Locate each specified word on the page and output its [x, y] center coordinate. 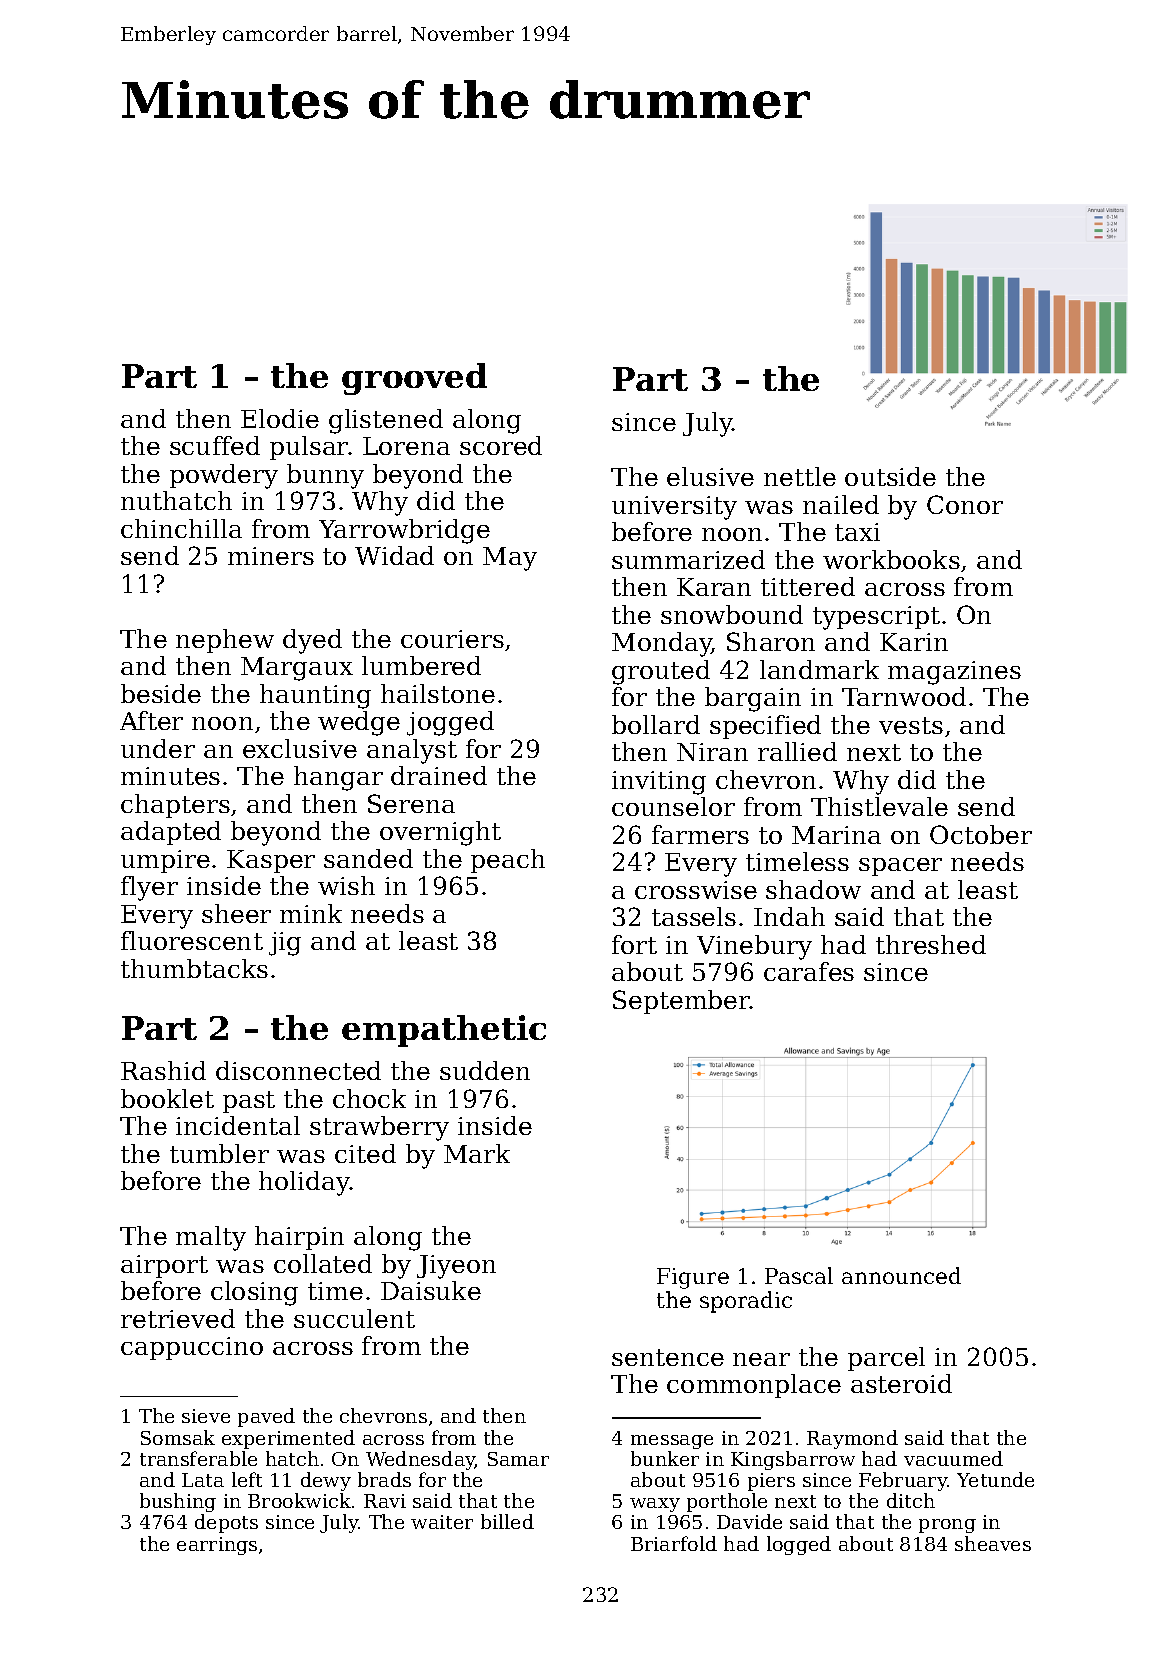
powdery [224, 476]
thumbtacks [194, 968]
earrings [217, 1546]
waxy [655, 1505]
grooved [414, 379]
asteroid [901, 1383]
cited [365, 1153]
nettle [800, 476]
